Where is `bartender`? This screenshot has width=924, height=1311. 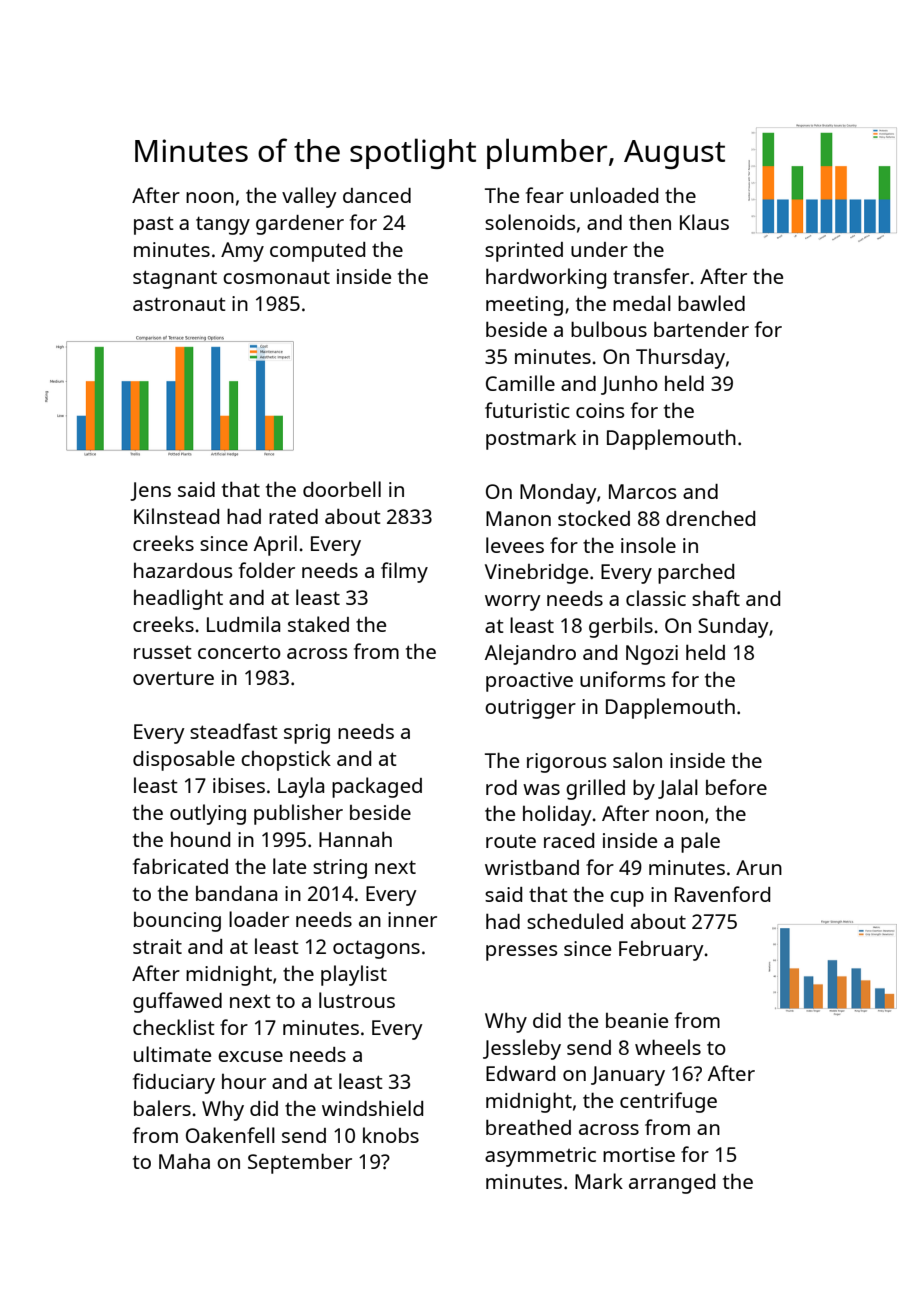
bartender is located at coordinates (701, 329).
